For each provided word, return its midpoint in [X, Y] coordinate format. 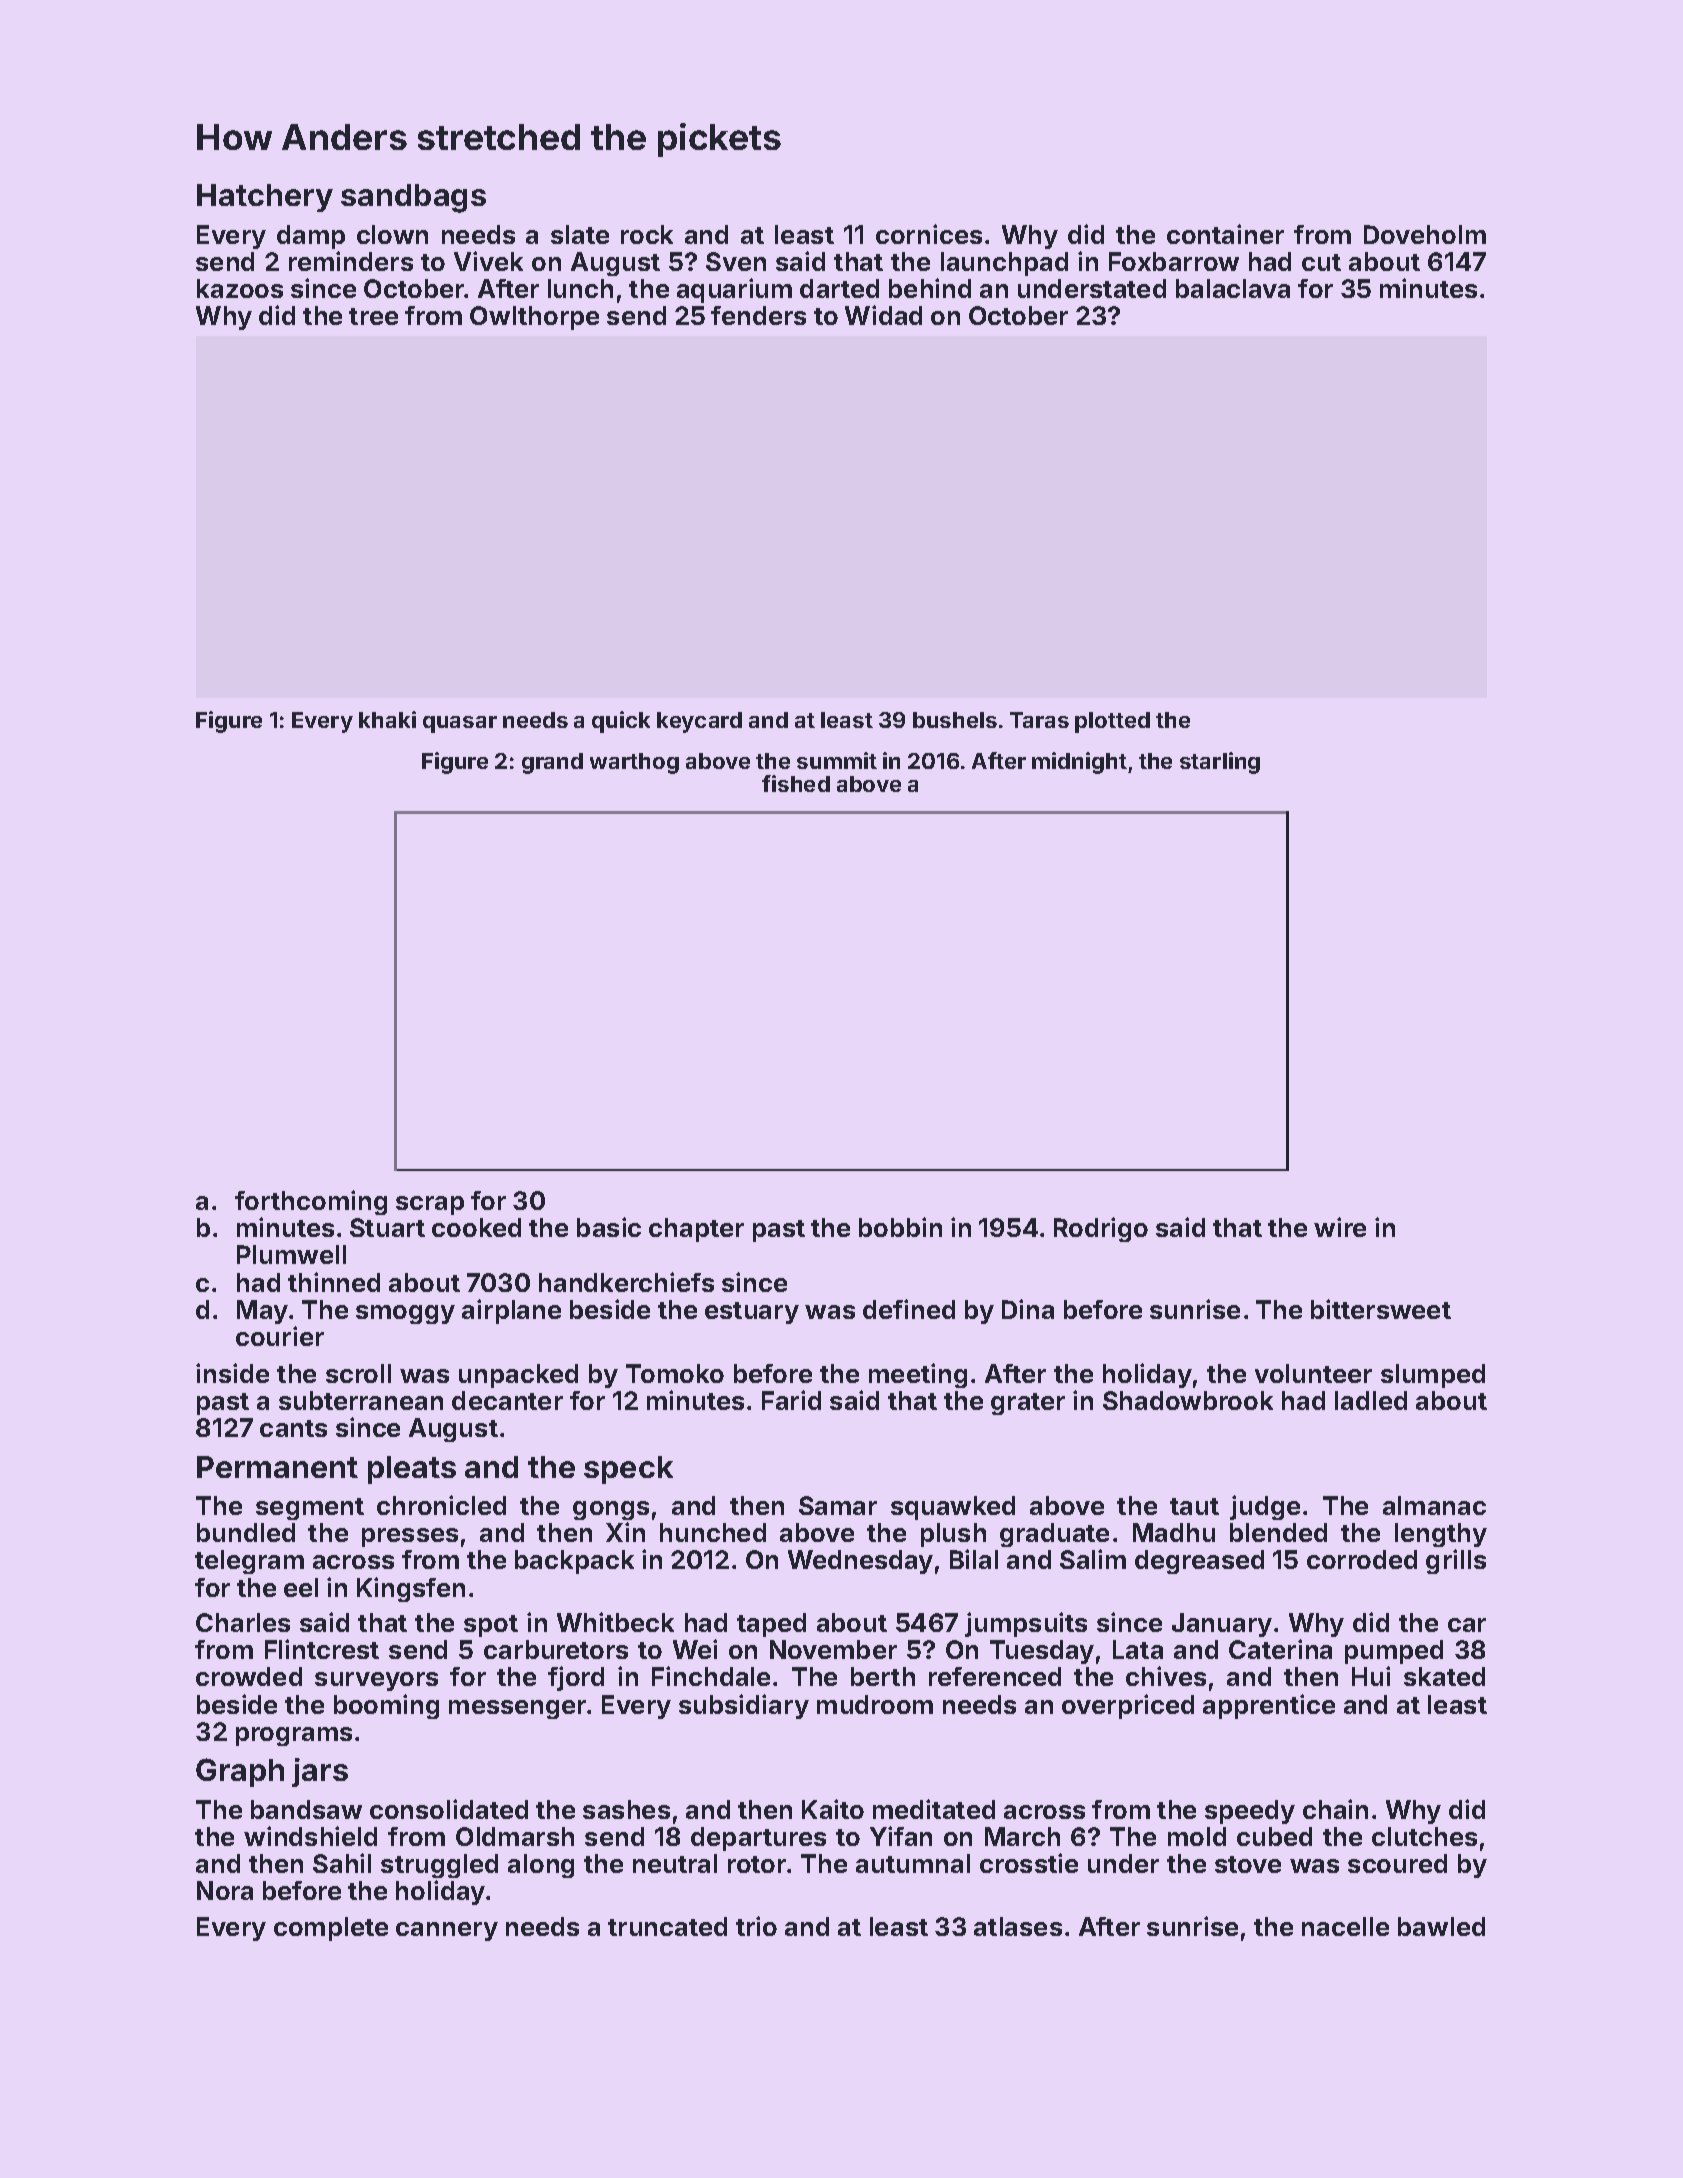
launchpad [1004, 264]
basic [609, 1227]
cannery [447, 1931]
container [1225, 234]
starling [1220, 763]
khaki [387, 719]
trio [756, 1926]
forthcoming [311, 1202]
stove [1248, 1864]
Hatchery [265, 198]
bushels [955, 720]
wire [1340, 1227]
